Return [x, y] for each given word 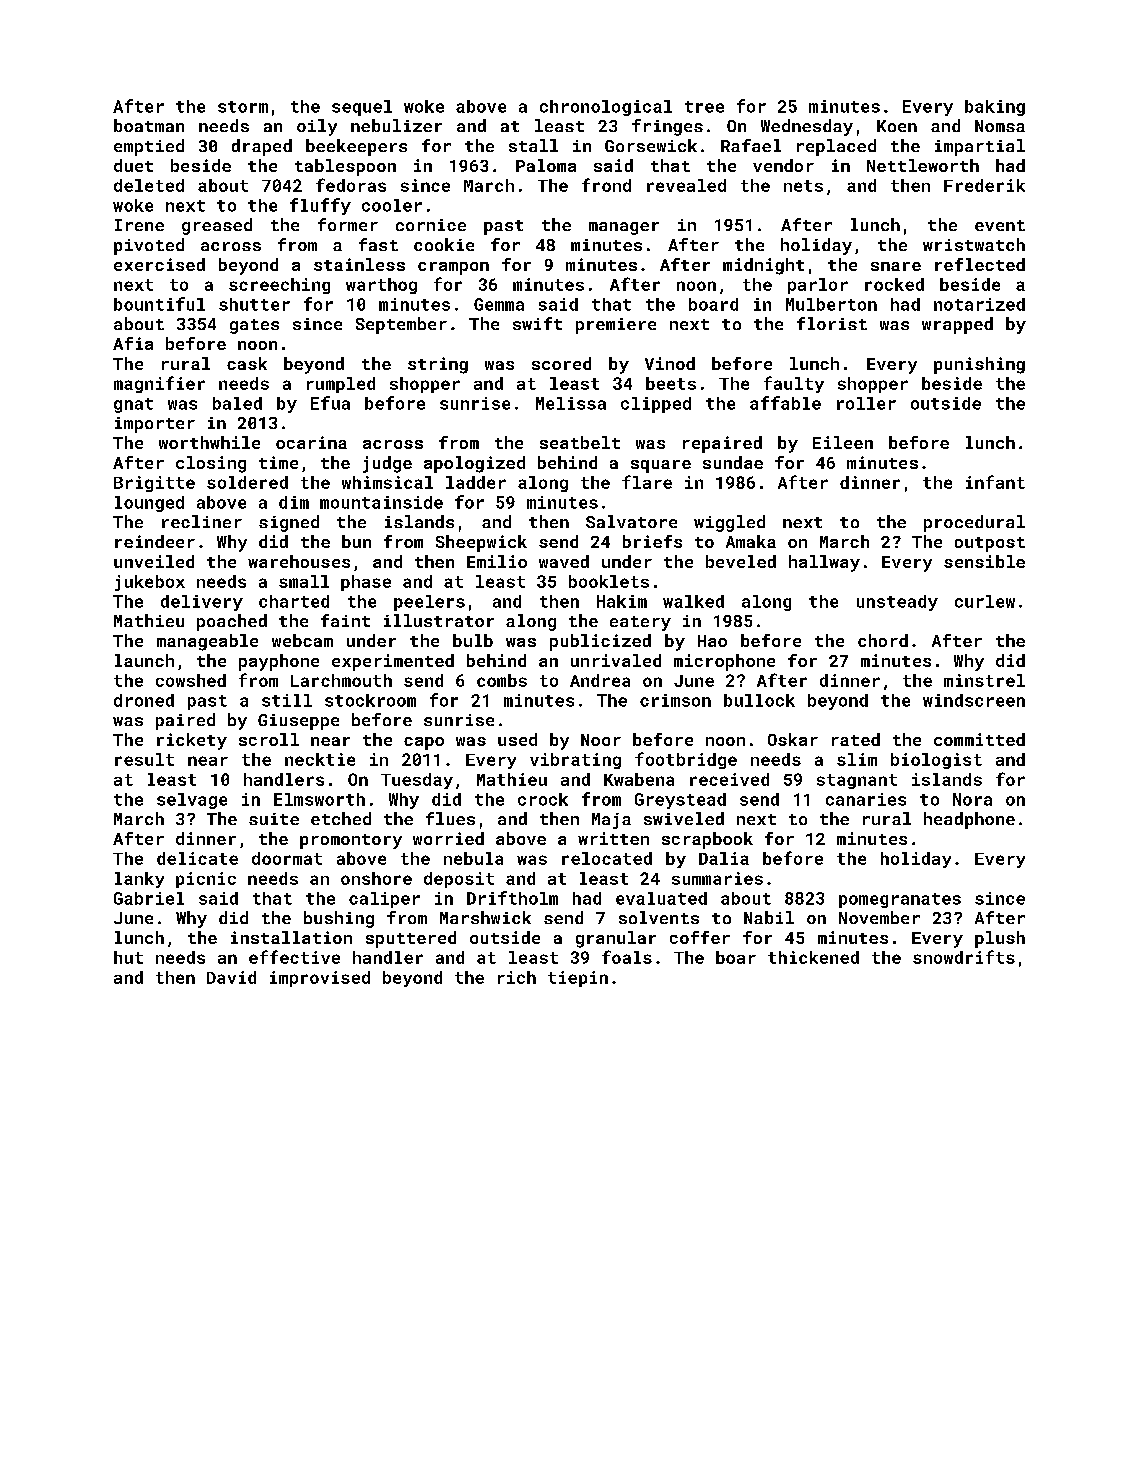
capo [424, 743]
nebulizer [396, 125]
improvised [320, 979]
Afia [133, 343]
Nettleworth [923, 165]
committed [979, 739]
